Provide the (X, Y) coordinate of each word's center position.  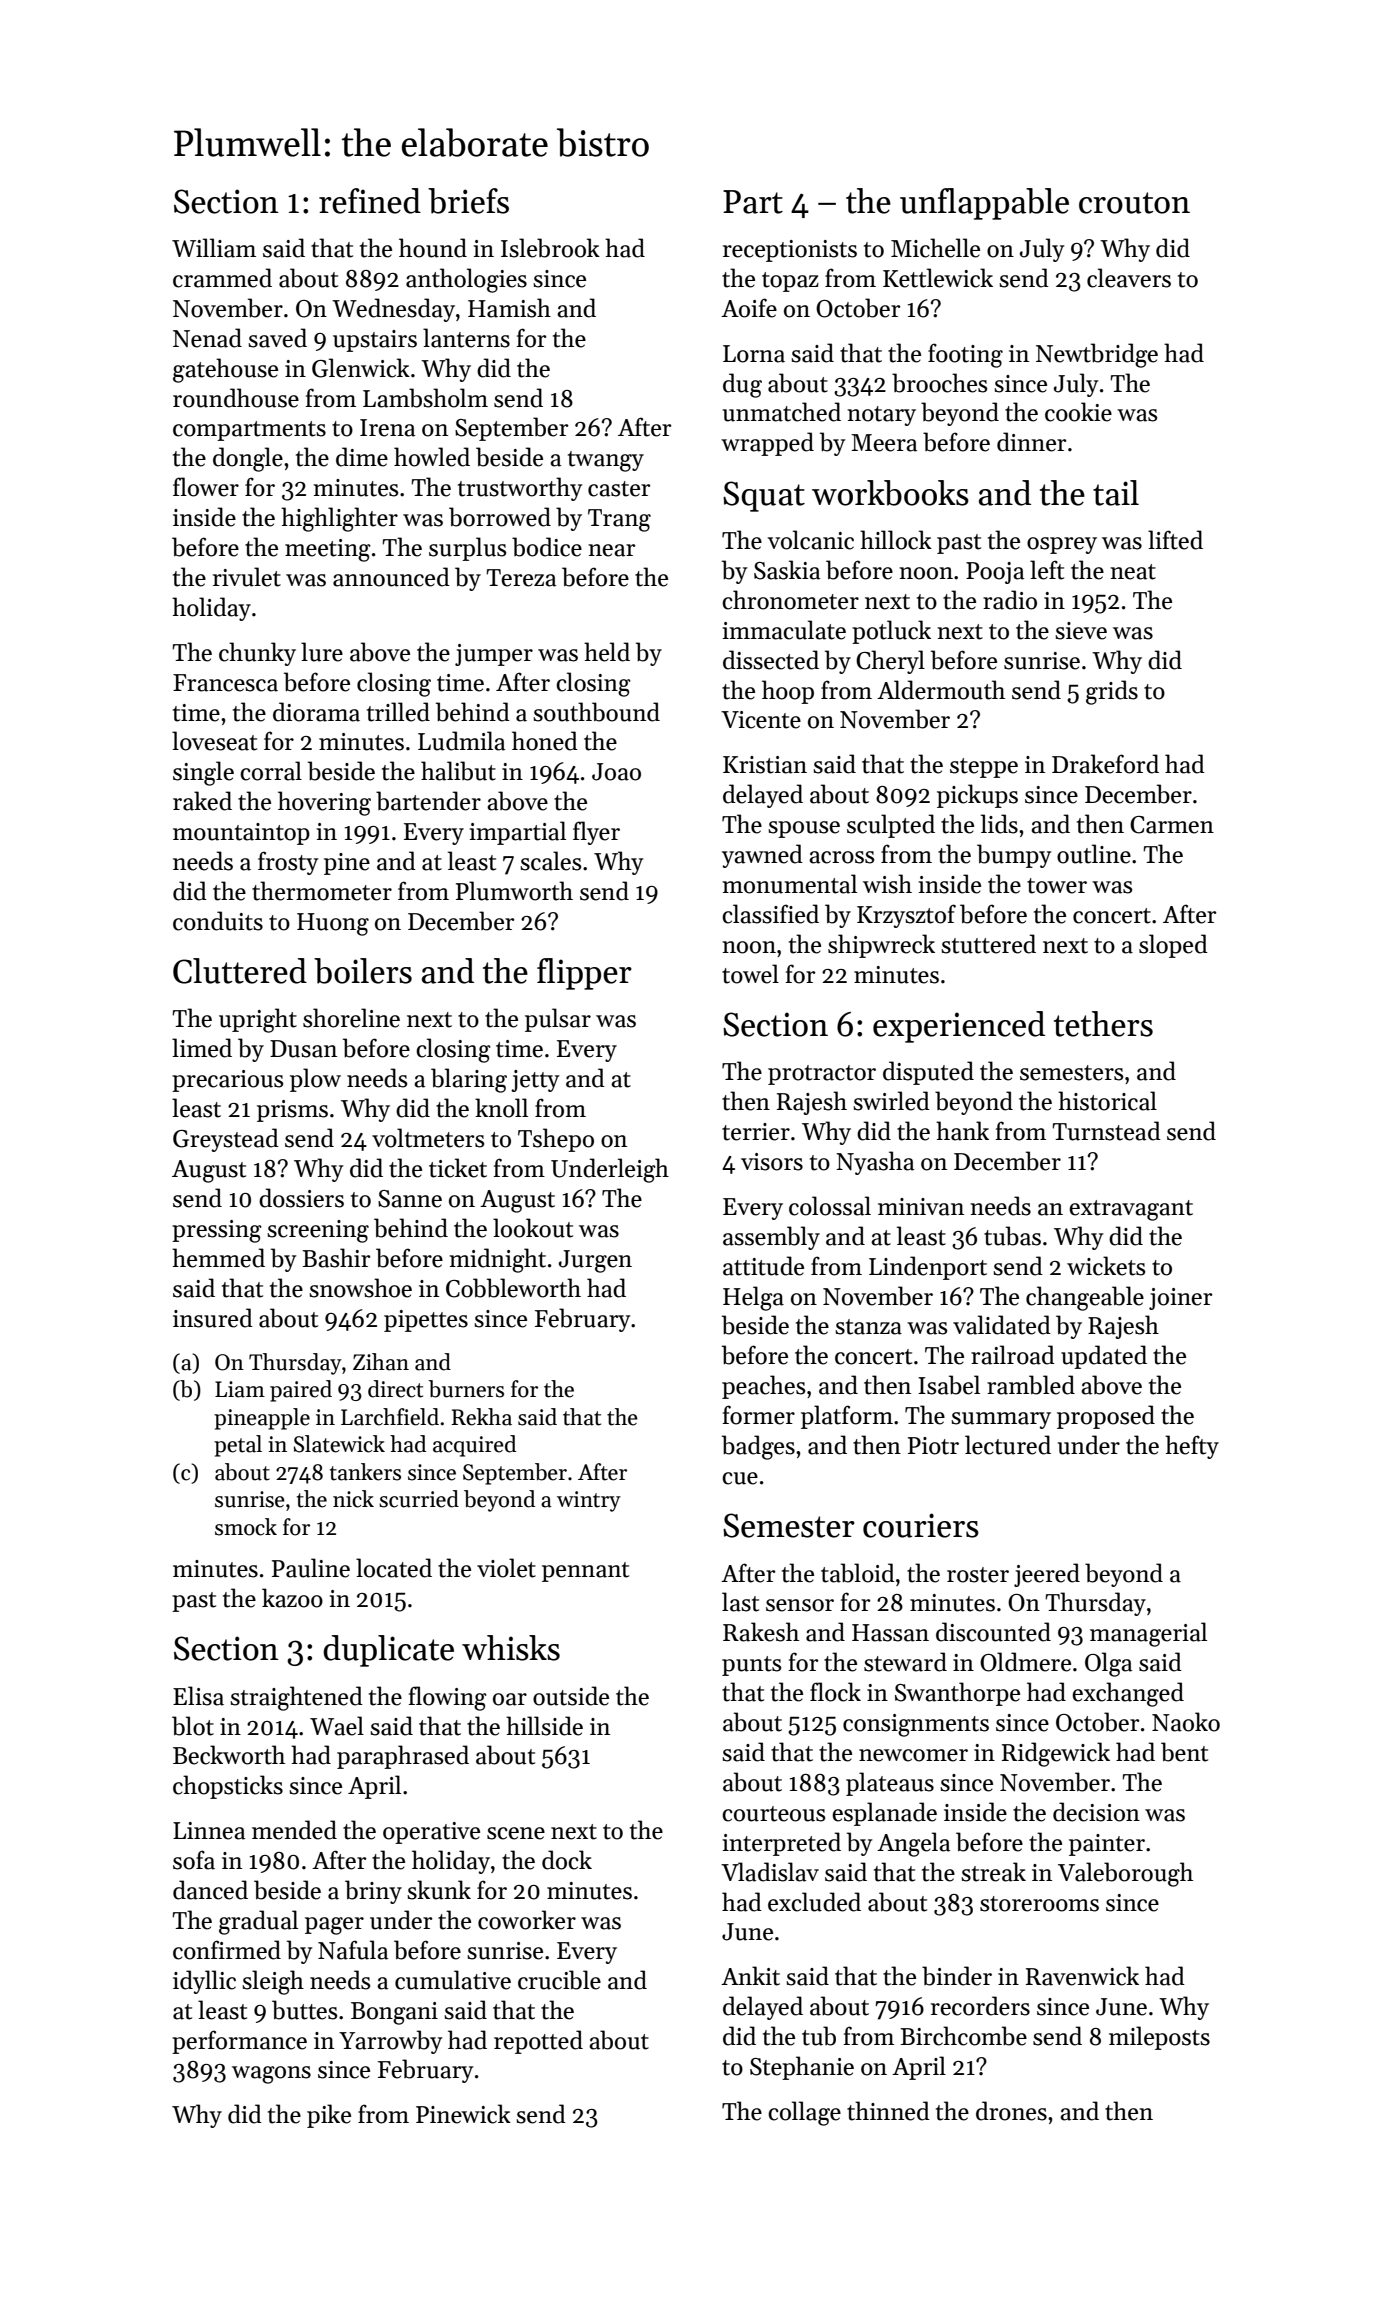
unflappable (984, 204)
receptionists (790, 251)
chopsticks (228, 1787)
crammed (222, 278)
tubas (1012, 1236)
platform (847, 1417)
